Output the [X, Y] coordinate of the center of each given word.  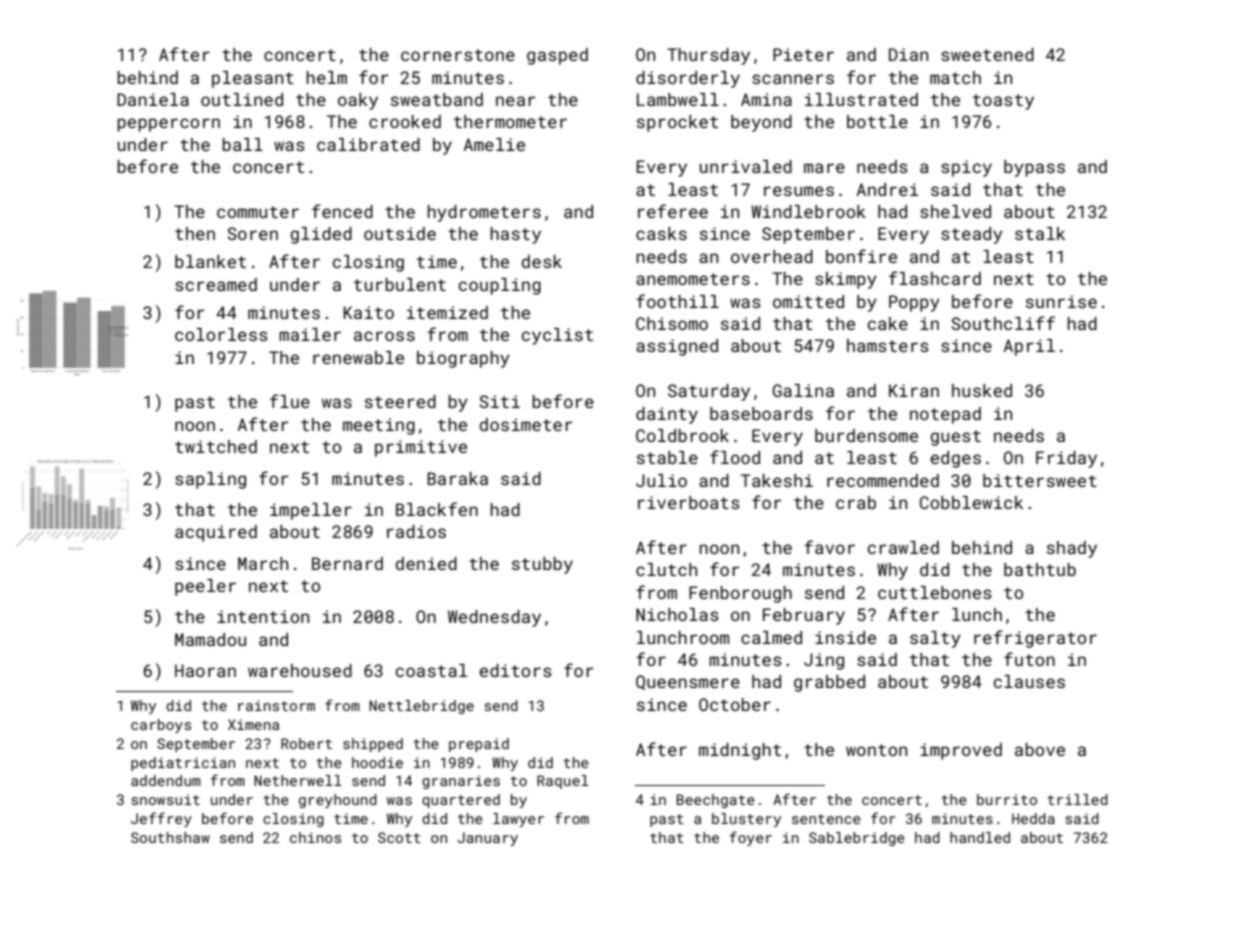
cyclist [557, 336]
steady [972, 235]
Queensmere [688, 682]
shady [1072, 549]
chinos [315, 837]
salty [935, 639]
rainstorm [276, 705]
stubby [542, 565]
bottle [877, 121]
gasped [557, 56]
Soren [253, 233]
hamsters [888, 345]
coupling [500, 286]
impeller [311, 511]
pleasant [253, 79]
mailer [310, 334]
